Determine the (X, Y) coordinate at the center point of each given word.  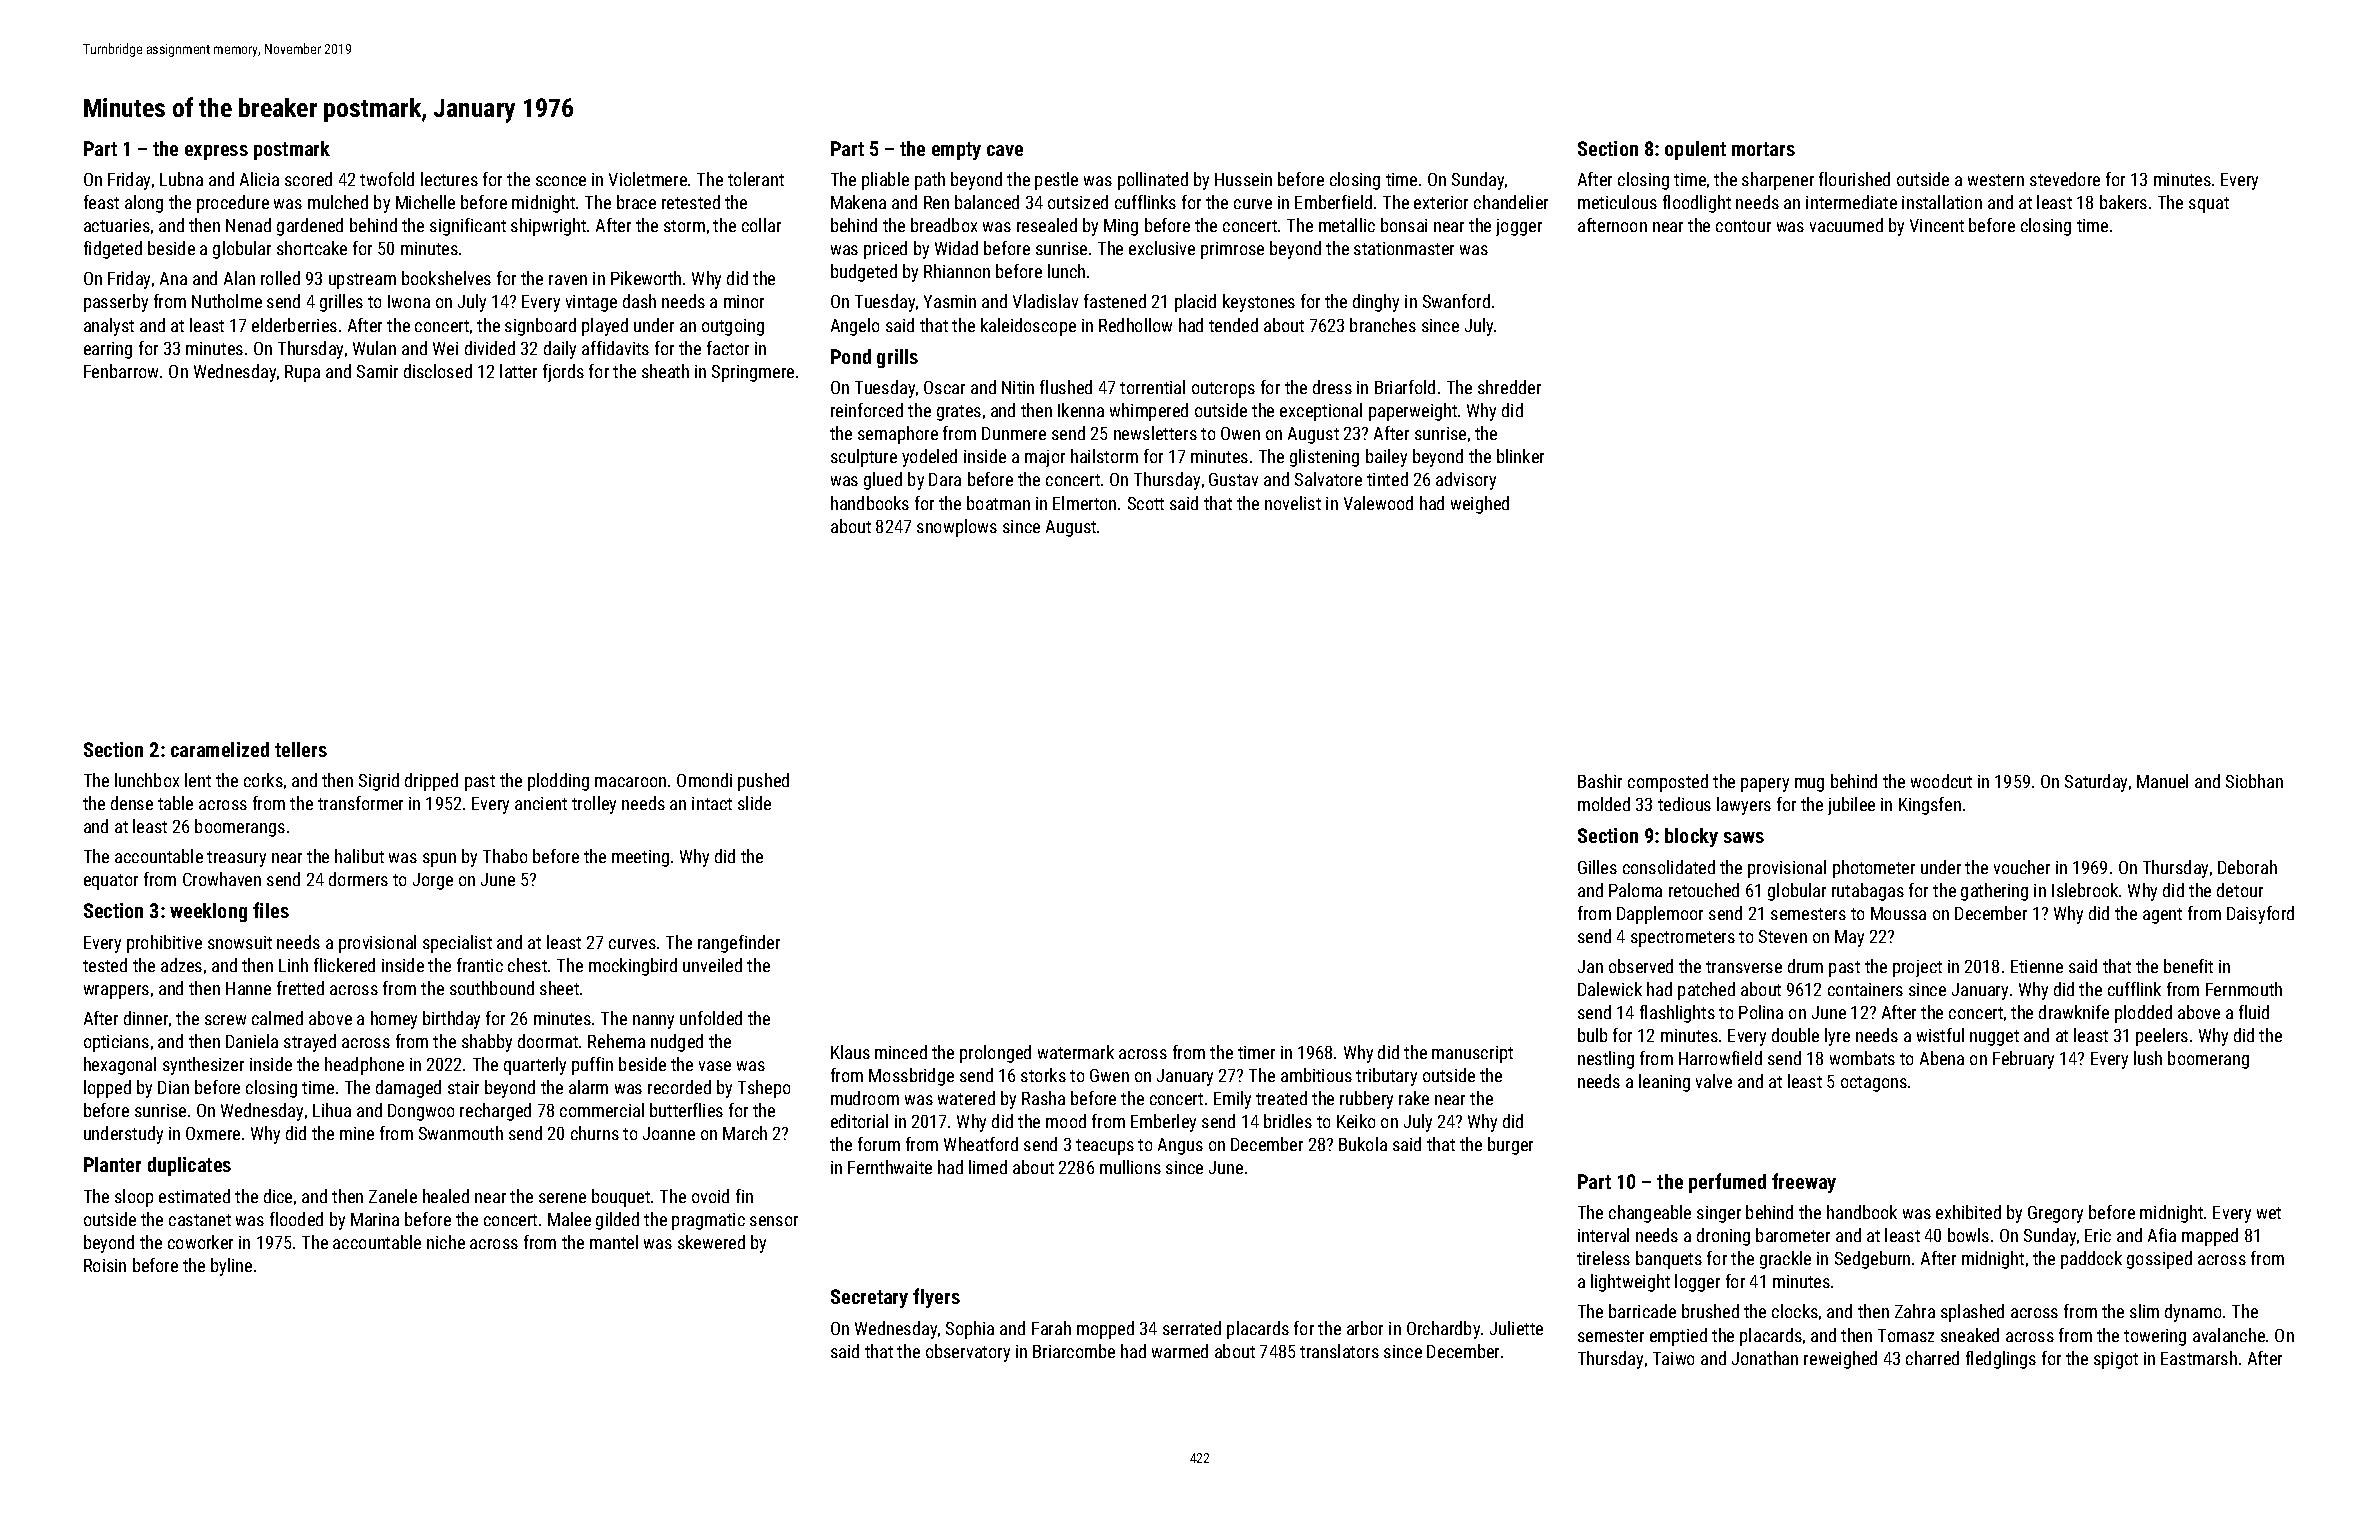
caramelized (220, 749)
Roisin (105, 1265)
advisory (1466, 481)
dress (1332, 387)
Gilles (1597, 867)
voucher (2022, 867)
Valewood (1378, 503)
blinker (1520, 456)
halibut (359, 856)
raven (568, 280)
